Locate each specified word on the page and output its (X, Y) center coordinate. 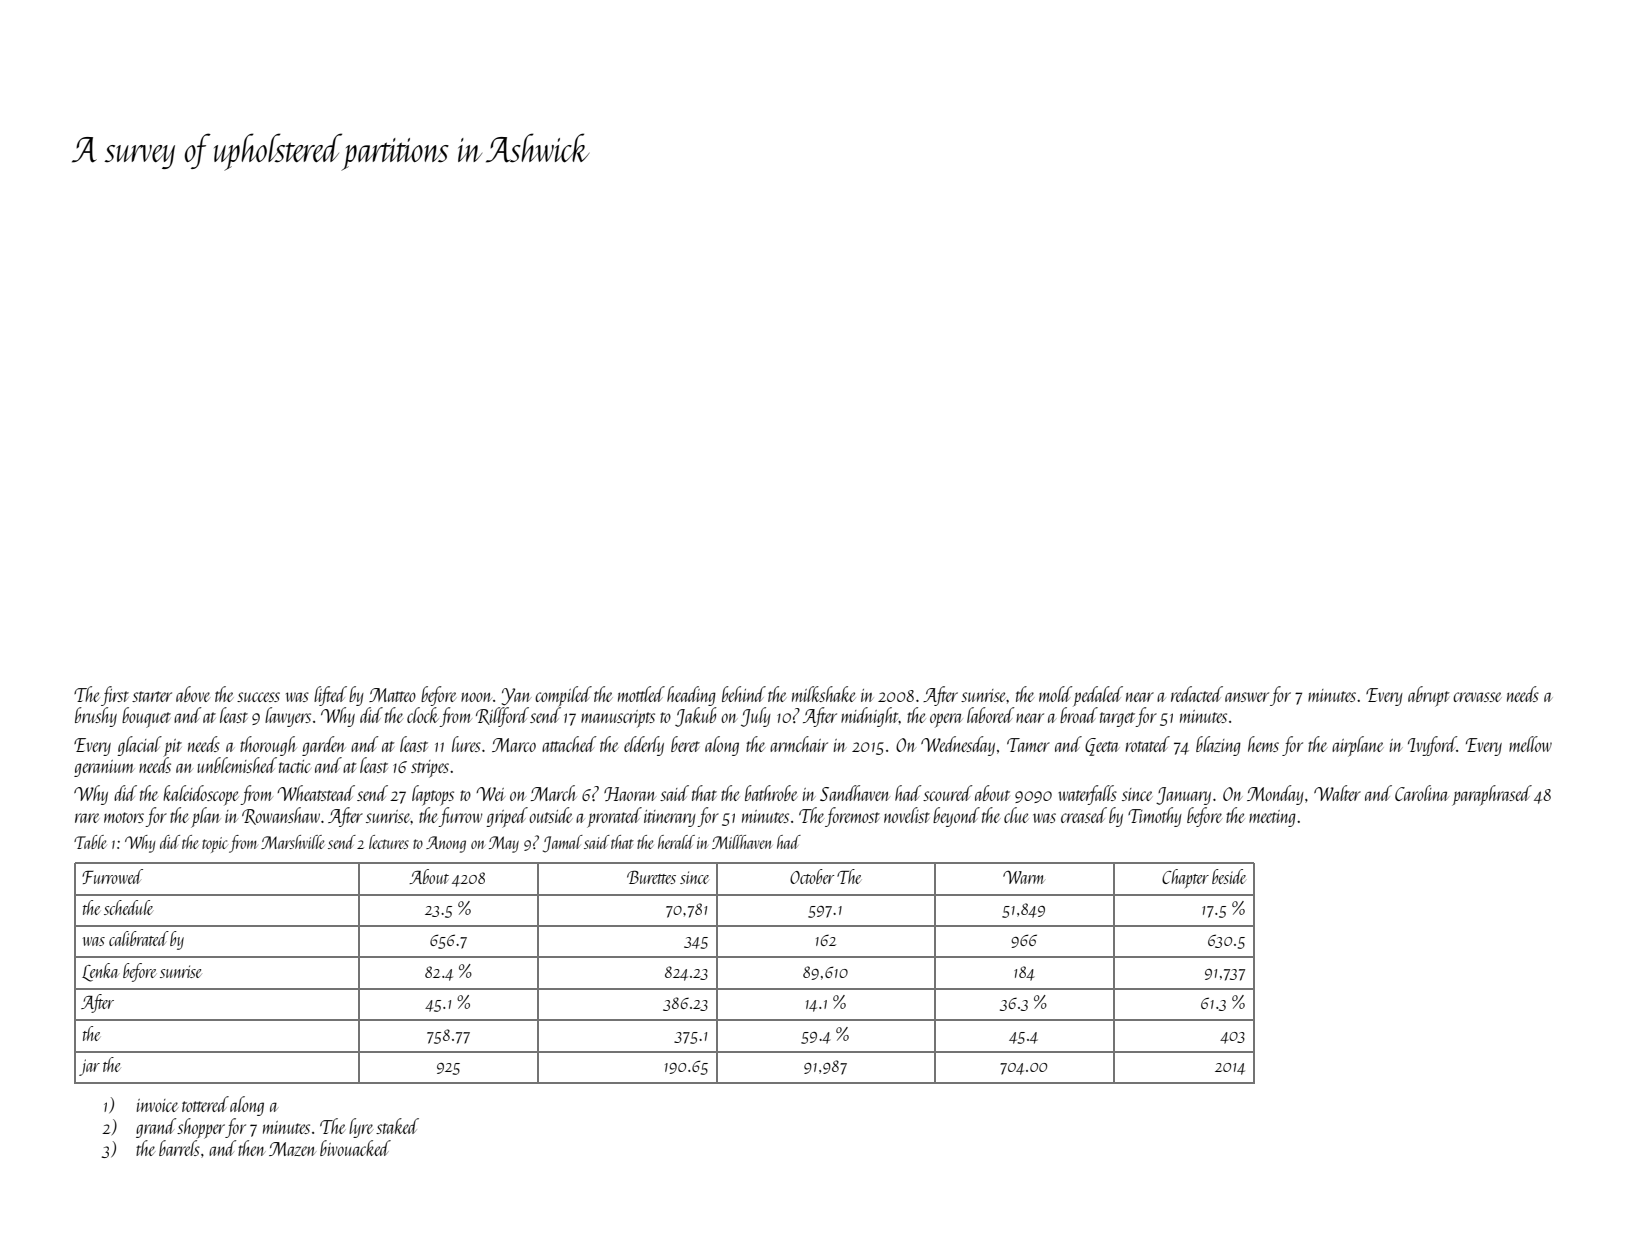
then (252, 1148)
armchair (799, 744)
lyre (361, 1128)
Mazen (292, 1149)
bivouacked (355, 1148)
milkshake (823, 694)
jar (89, 1067)
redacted (1197, 694)
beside (1229, 876)
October (812, 876)
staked (397, 1126)
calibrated (139, 938)
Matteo (392, 695)
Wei (490, 794)
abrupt (1428, 696)
